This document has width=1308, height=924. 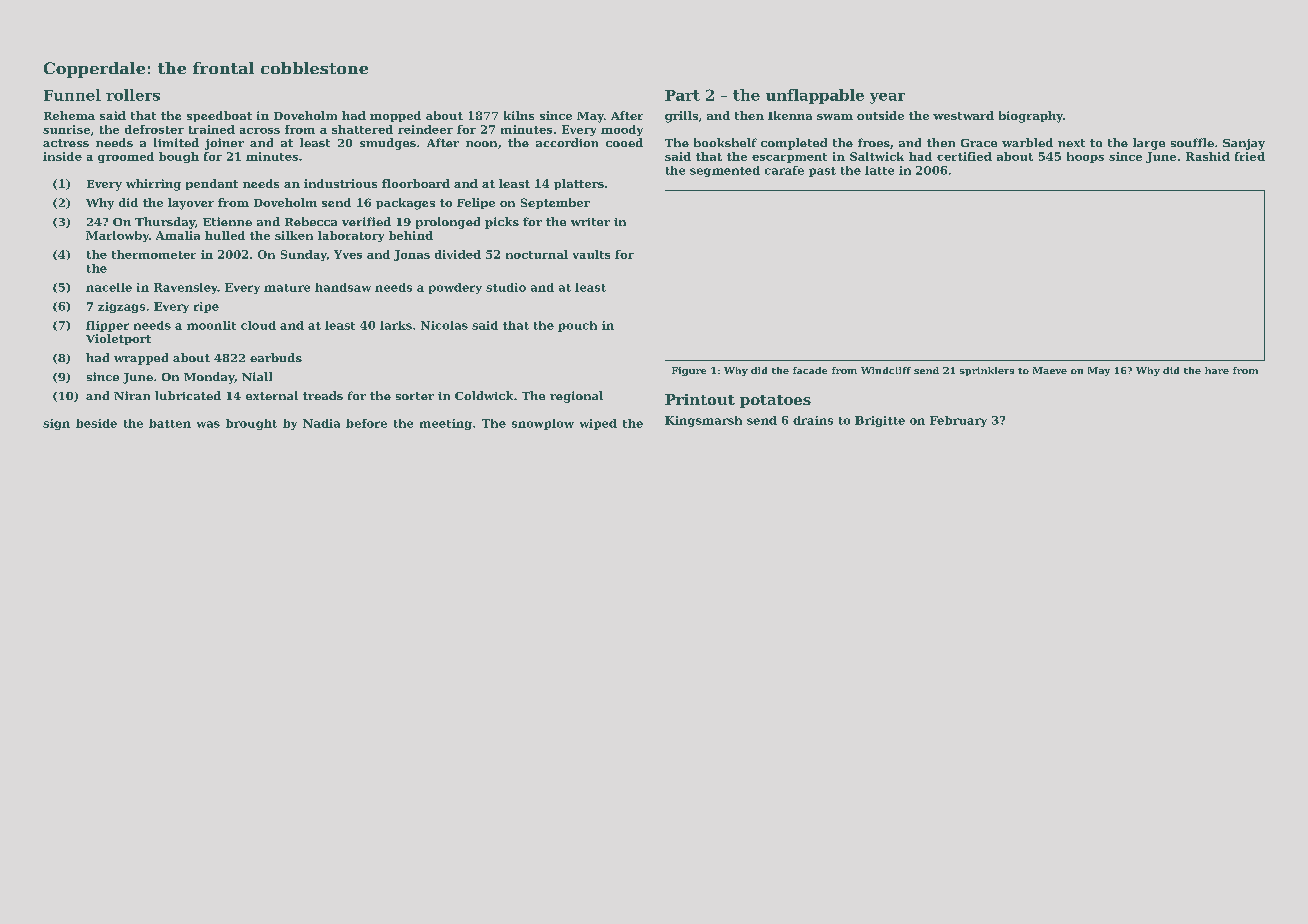 I want to click on Thursday, so click(x=165, y=223).
